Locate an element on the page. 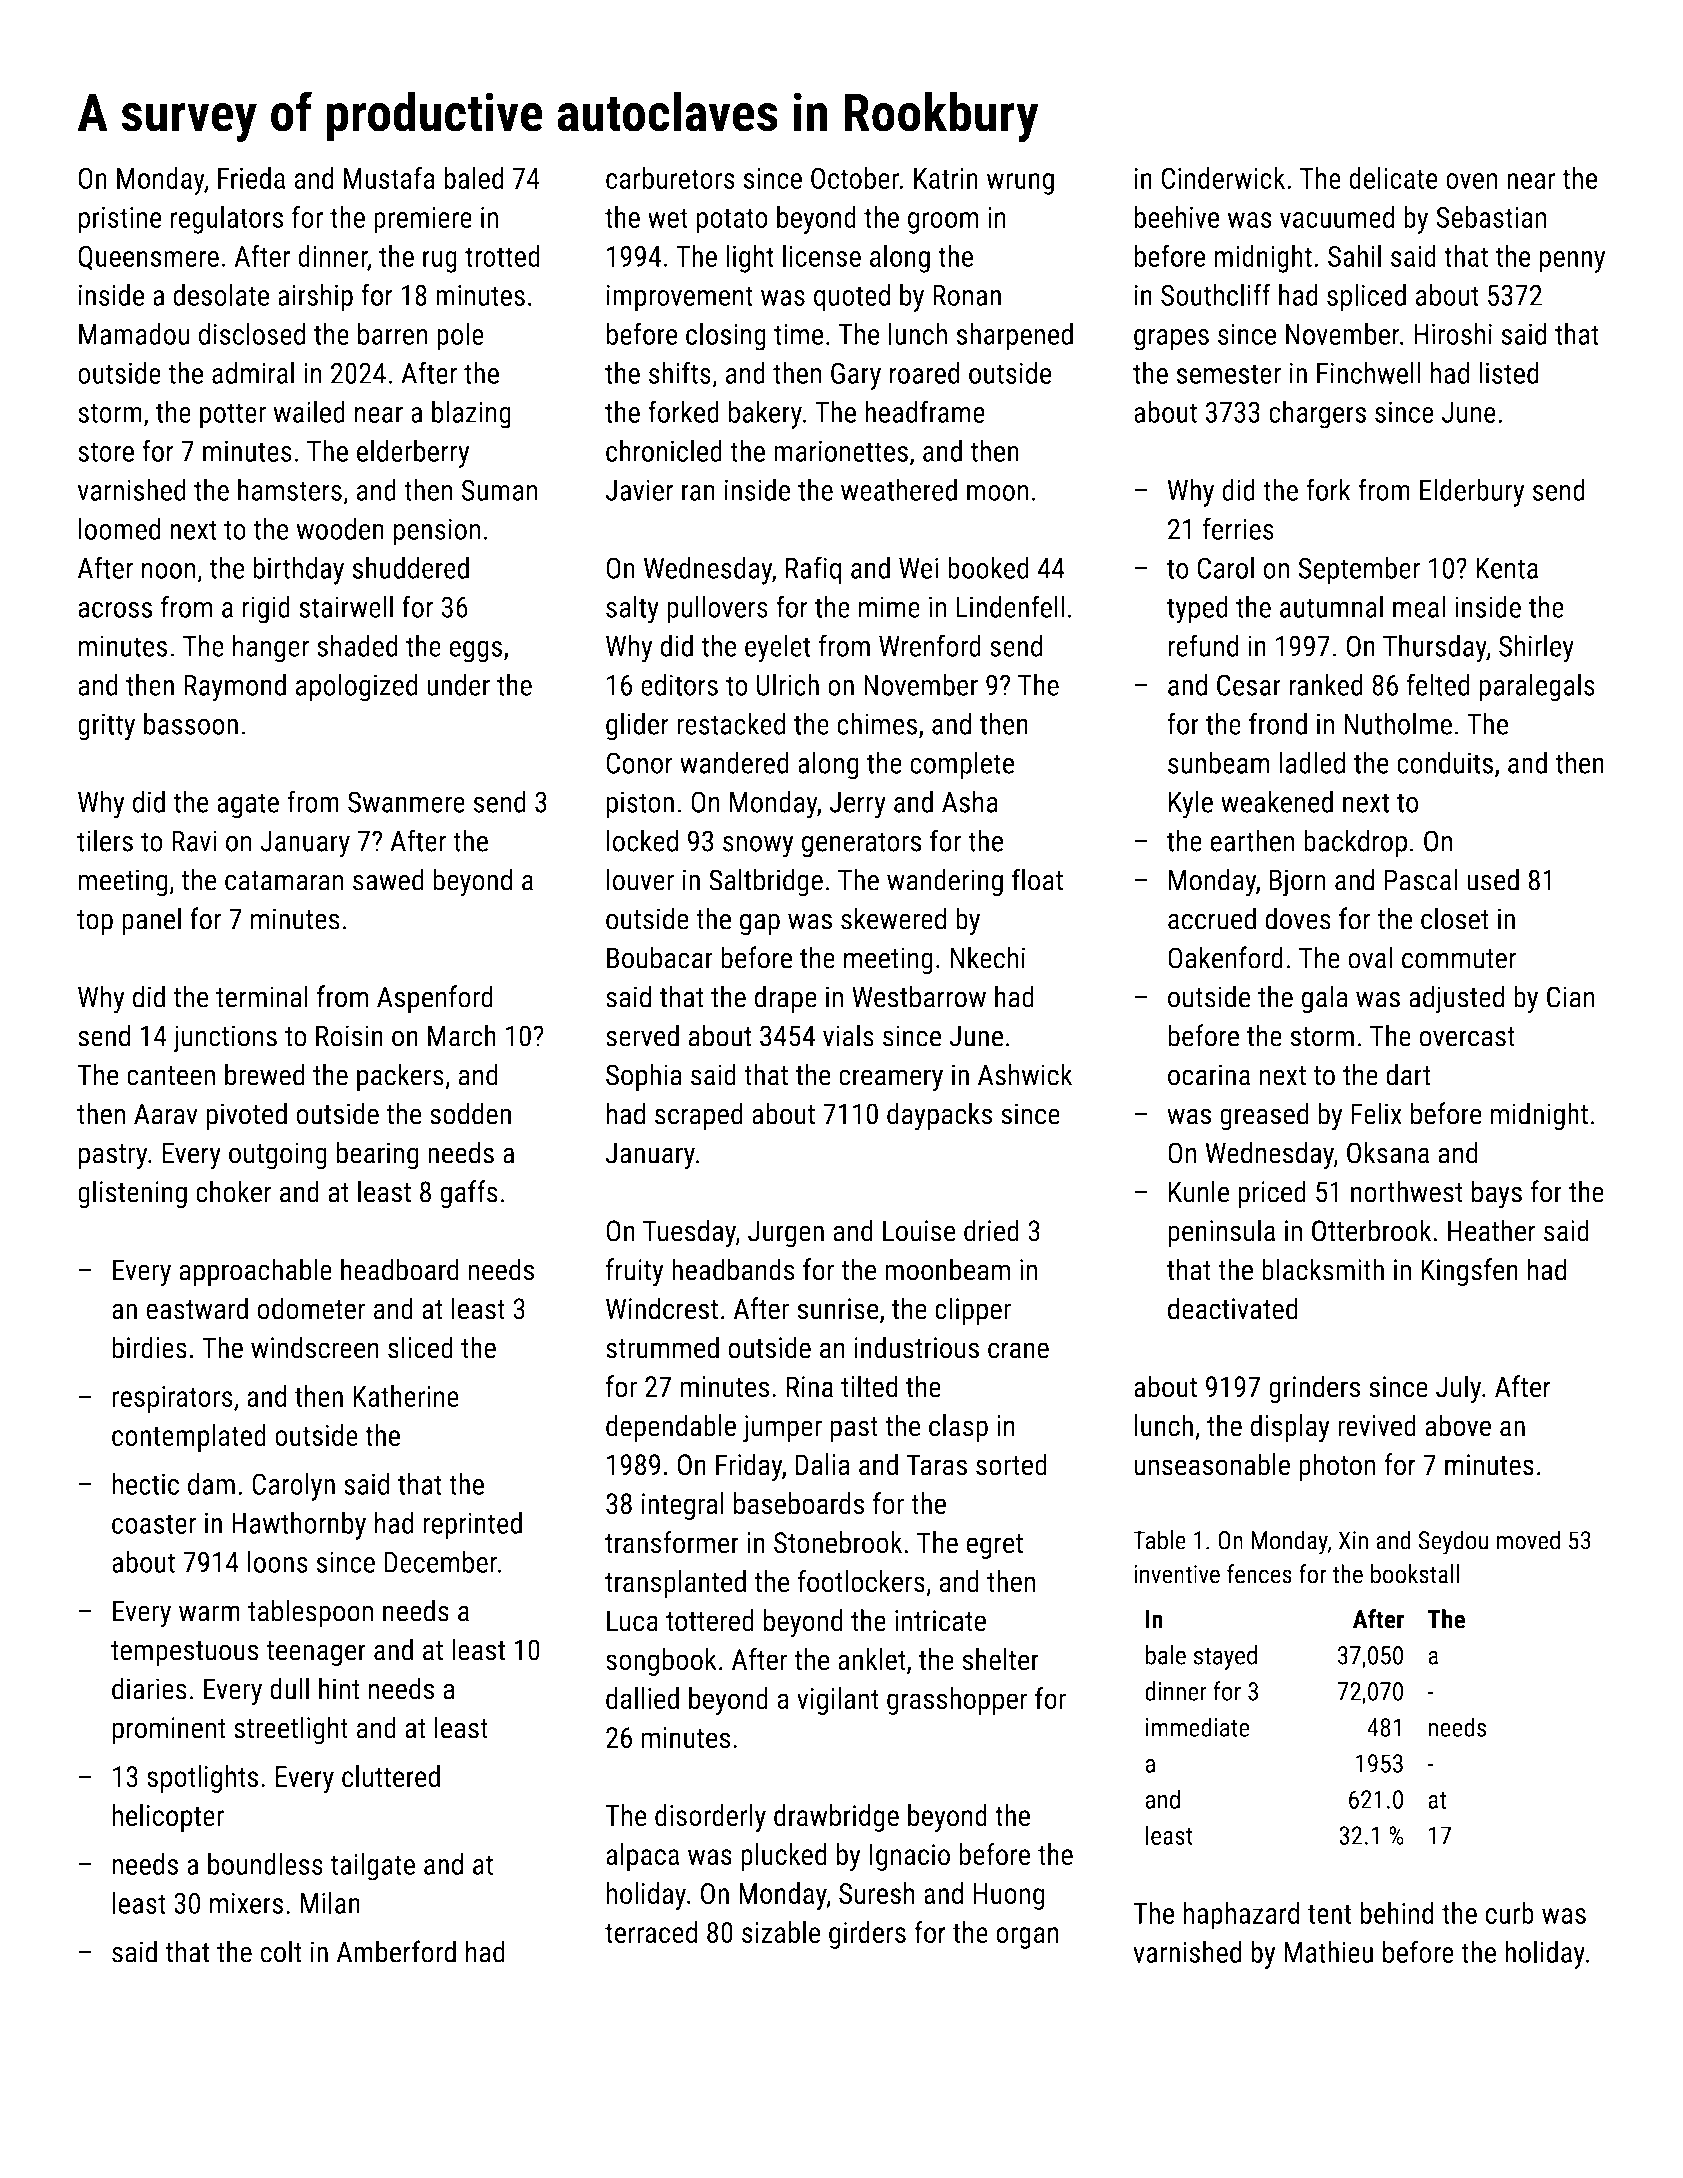  fences is located at coordinates (1259, 1574).
